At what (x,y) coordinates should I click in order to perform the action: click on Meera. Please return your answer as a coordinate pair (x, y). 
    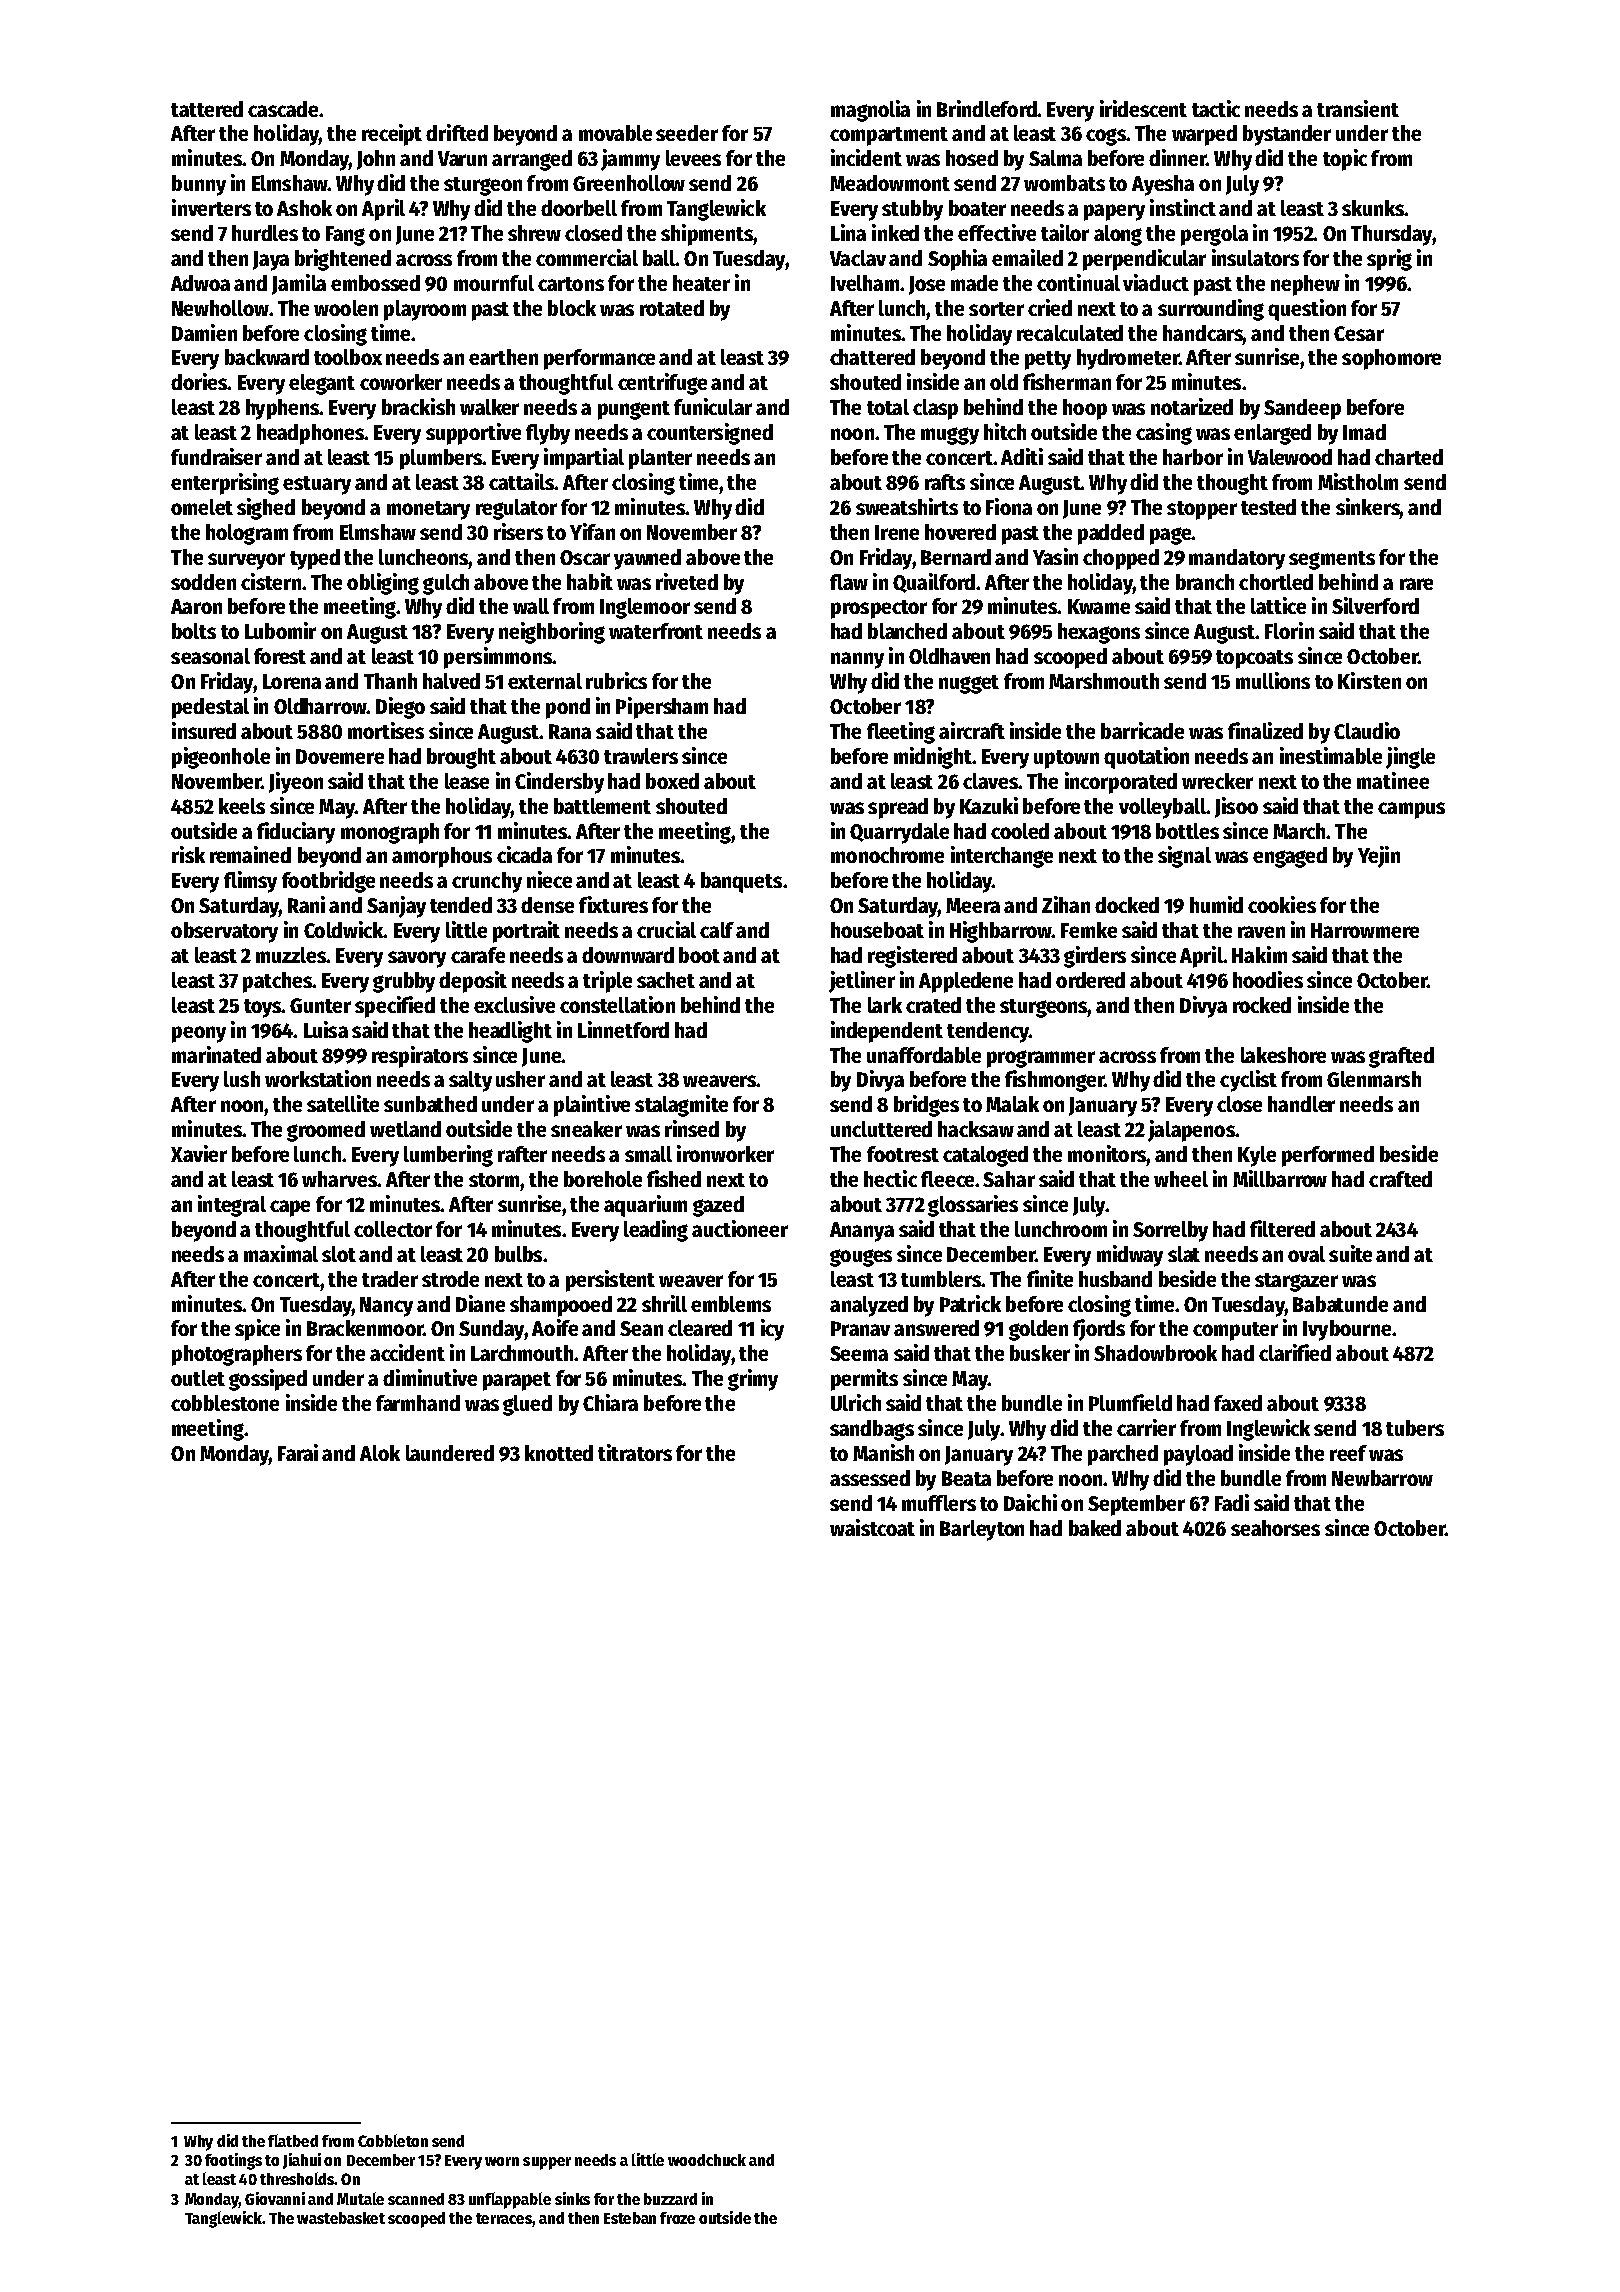
    Looking at the image, I should click on (973, 905).
